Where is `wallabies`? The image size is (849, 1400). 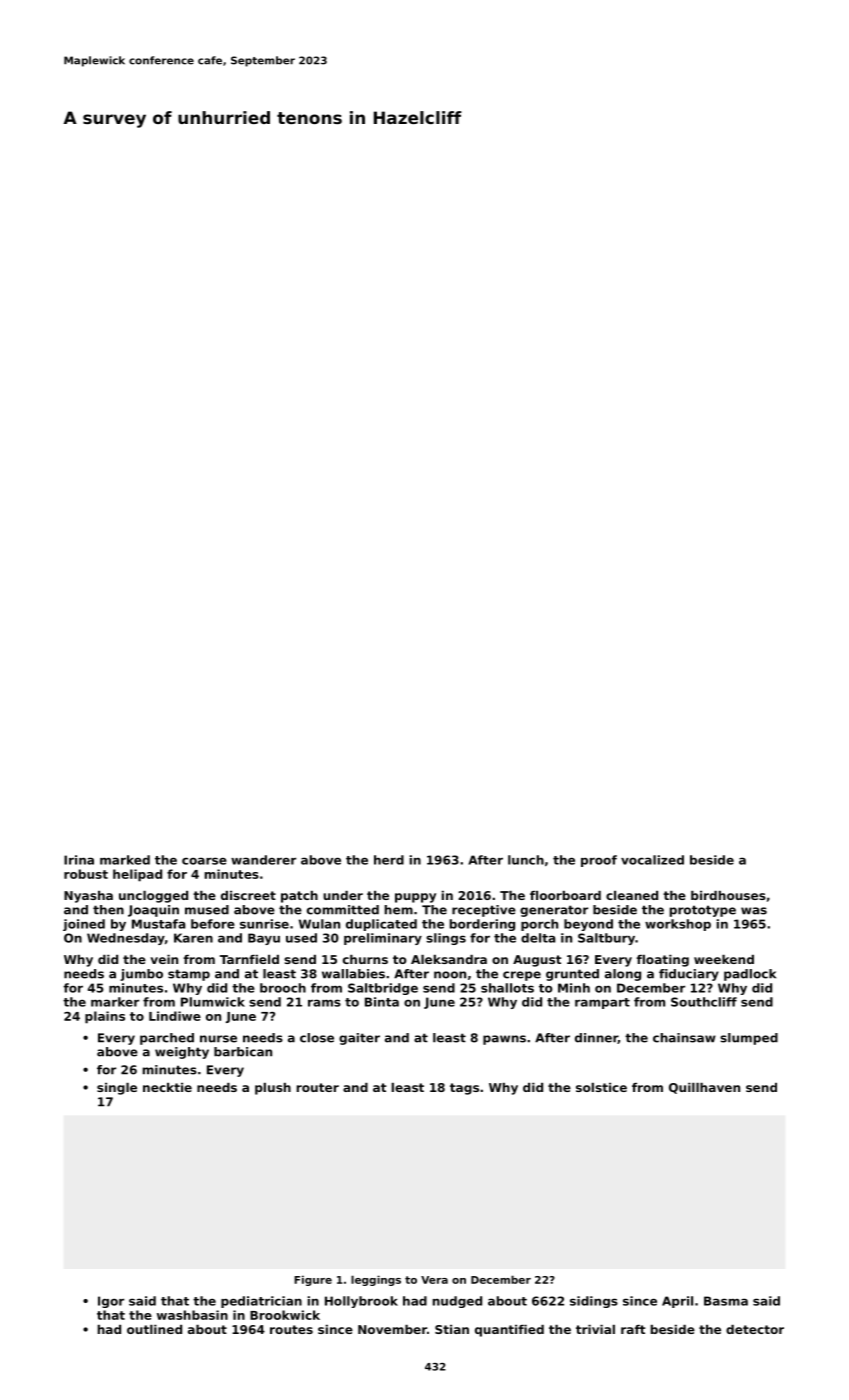 wallabies is located at coordinates (353, 974).
